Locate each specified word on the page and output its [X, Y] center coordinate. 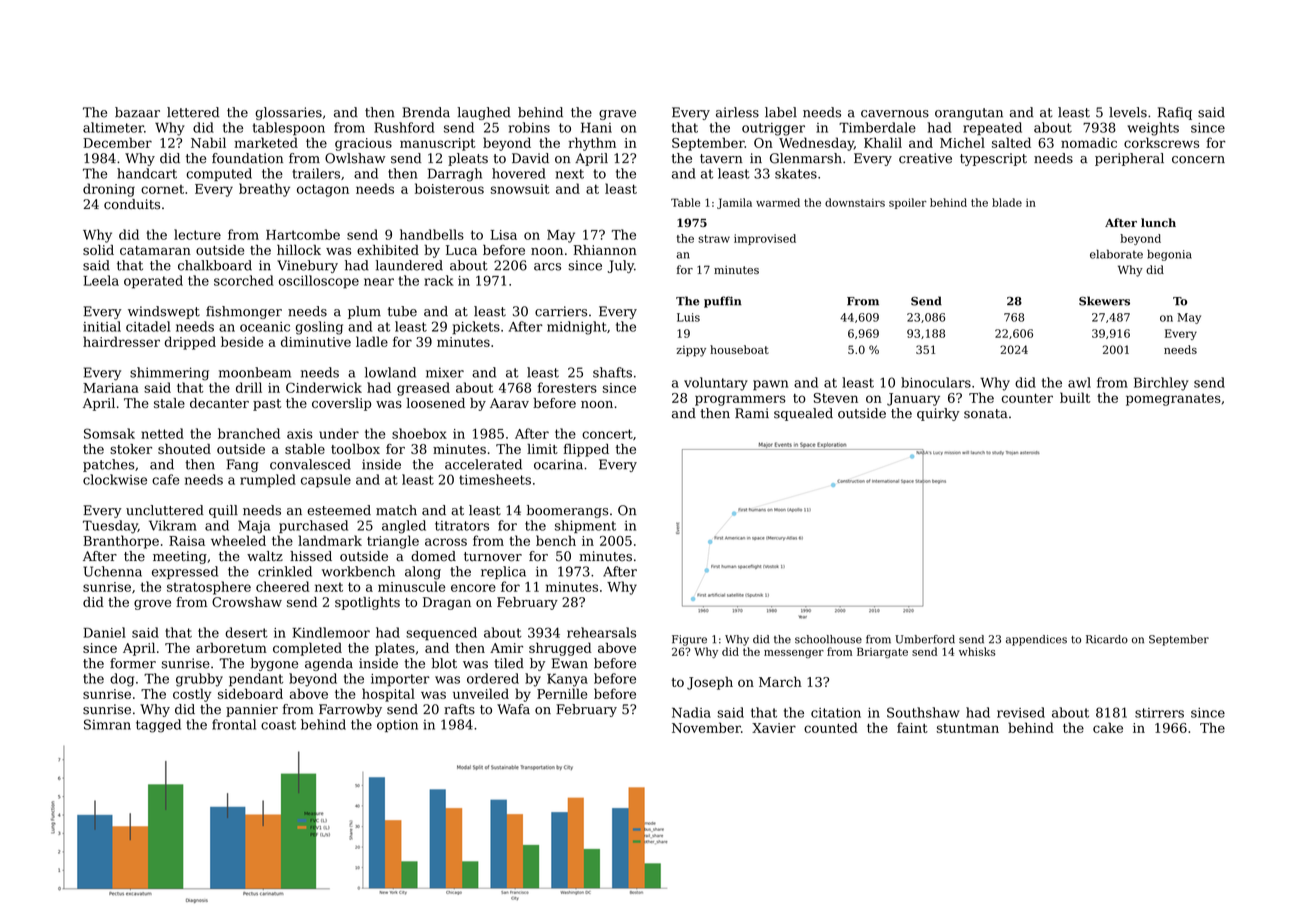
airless [737, 112]
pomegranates [1173, 400]
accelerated [483, 464]
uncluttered [165, 510]
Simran [107, 724]
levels [1128, 112]
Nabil [208, 142]
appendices [1036, 640]
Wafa [513, 709]
